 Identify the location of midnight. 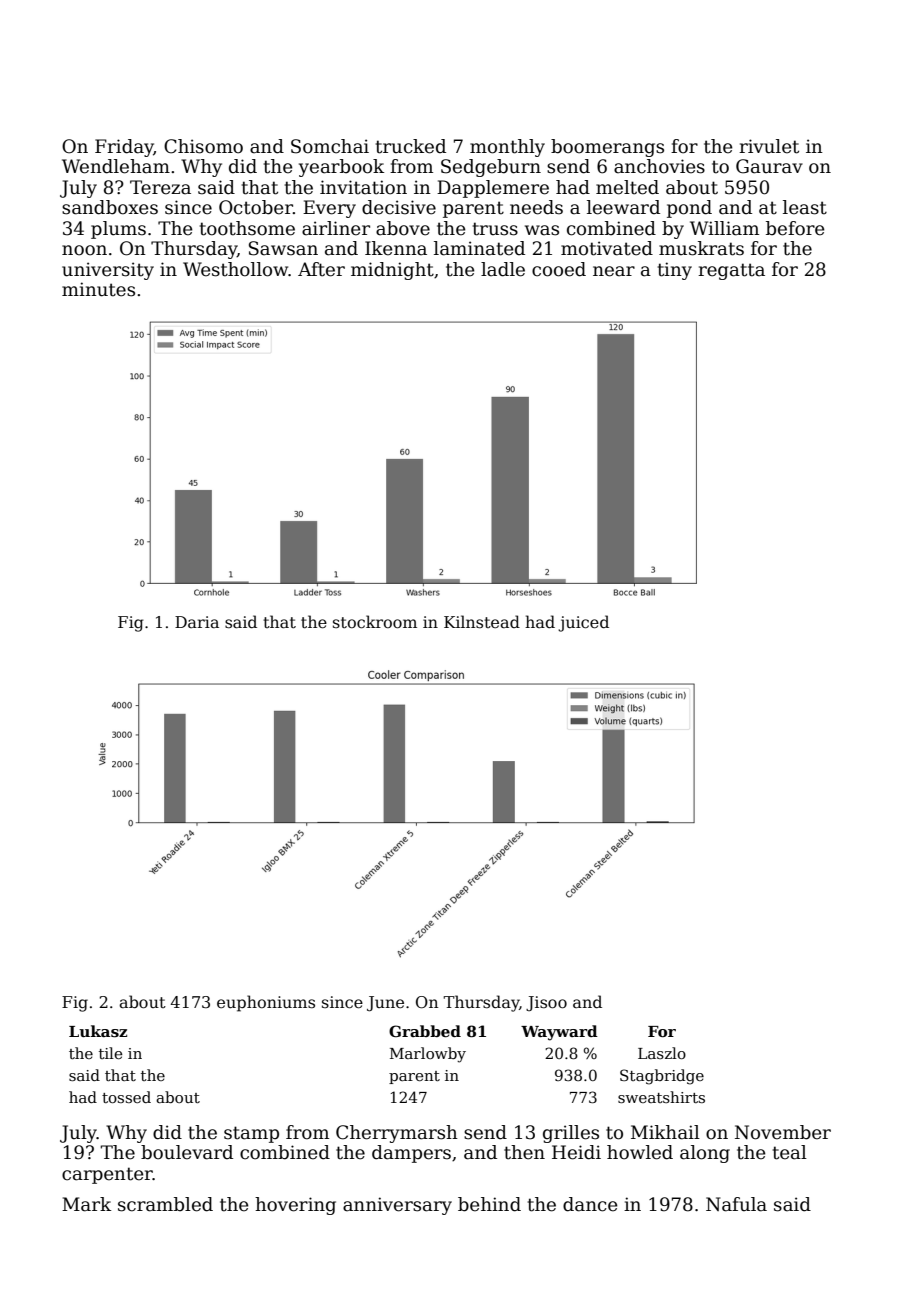
(392, 271).
